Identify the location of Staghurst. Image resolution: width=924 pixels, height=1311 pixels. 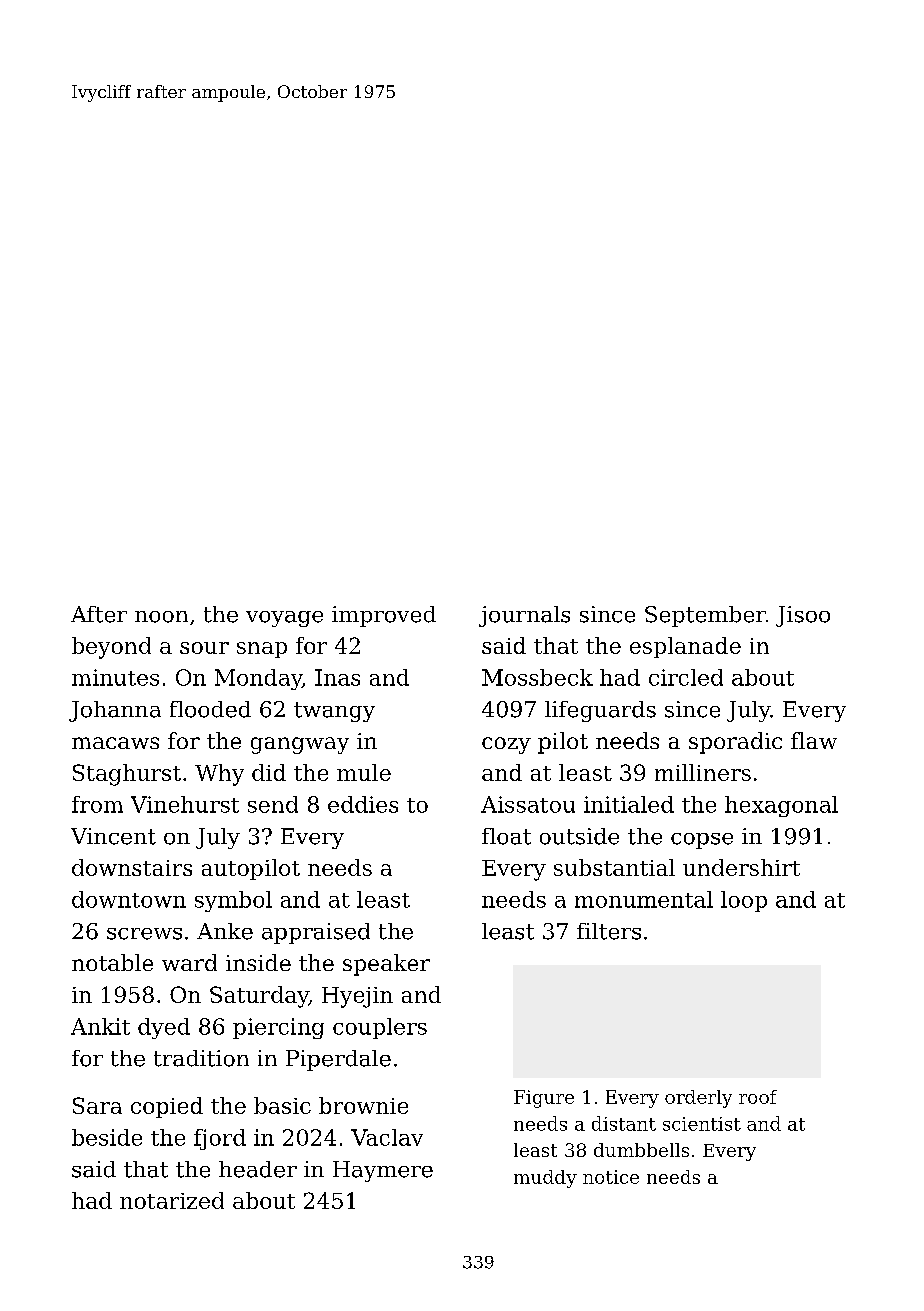
(127, 775).
